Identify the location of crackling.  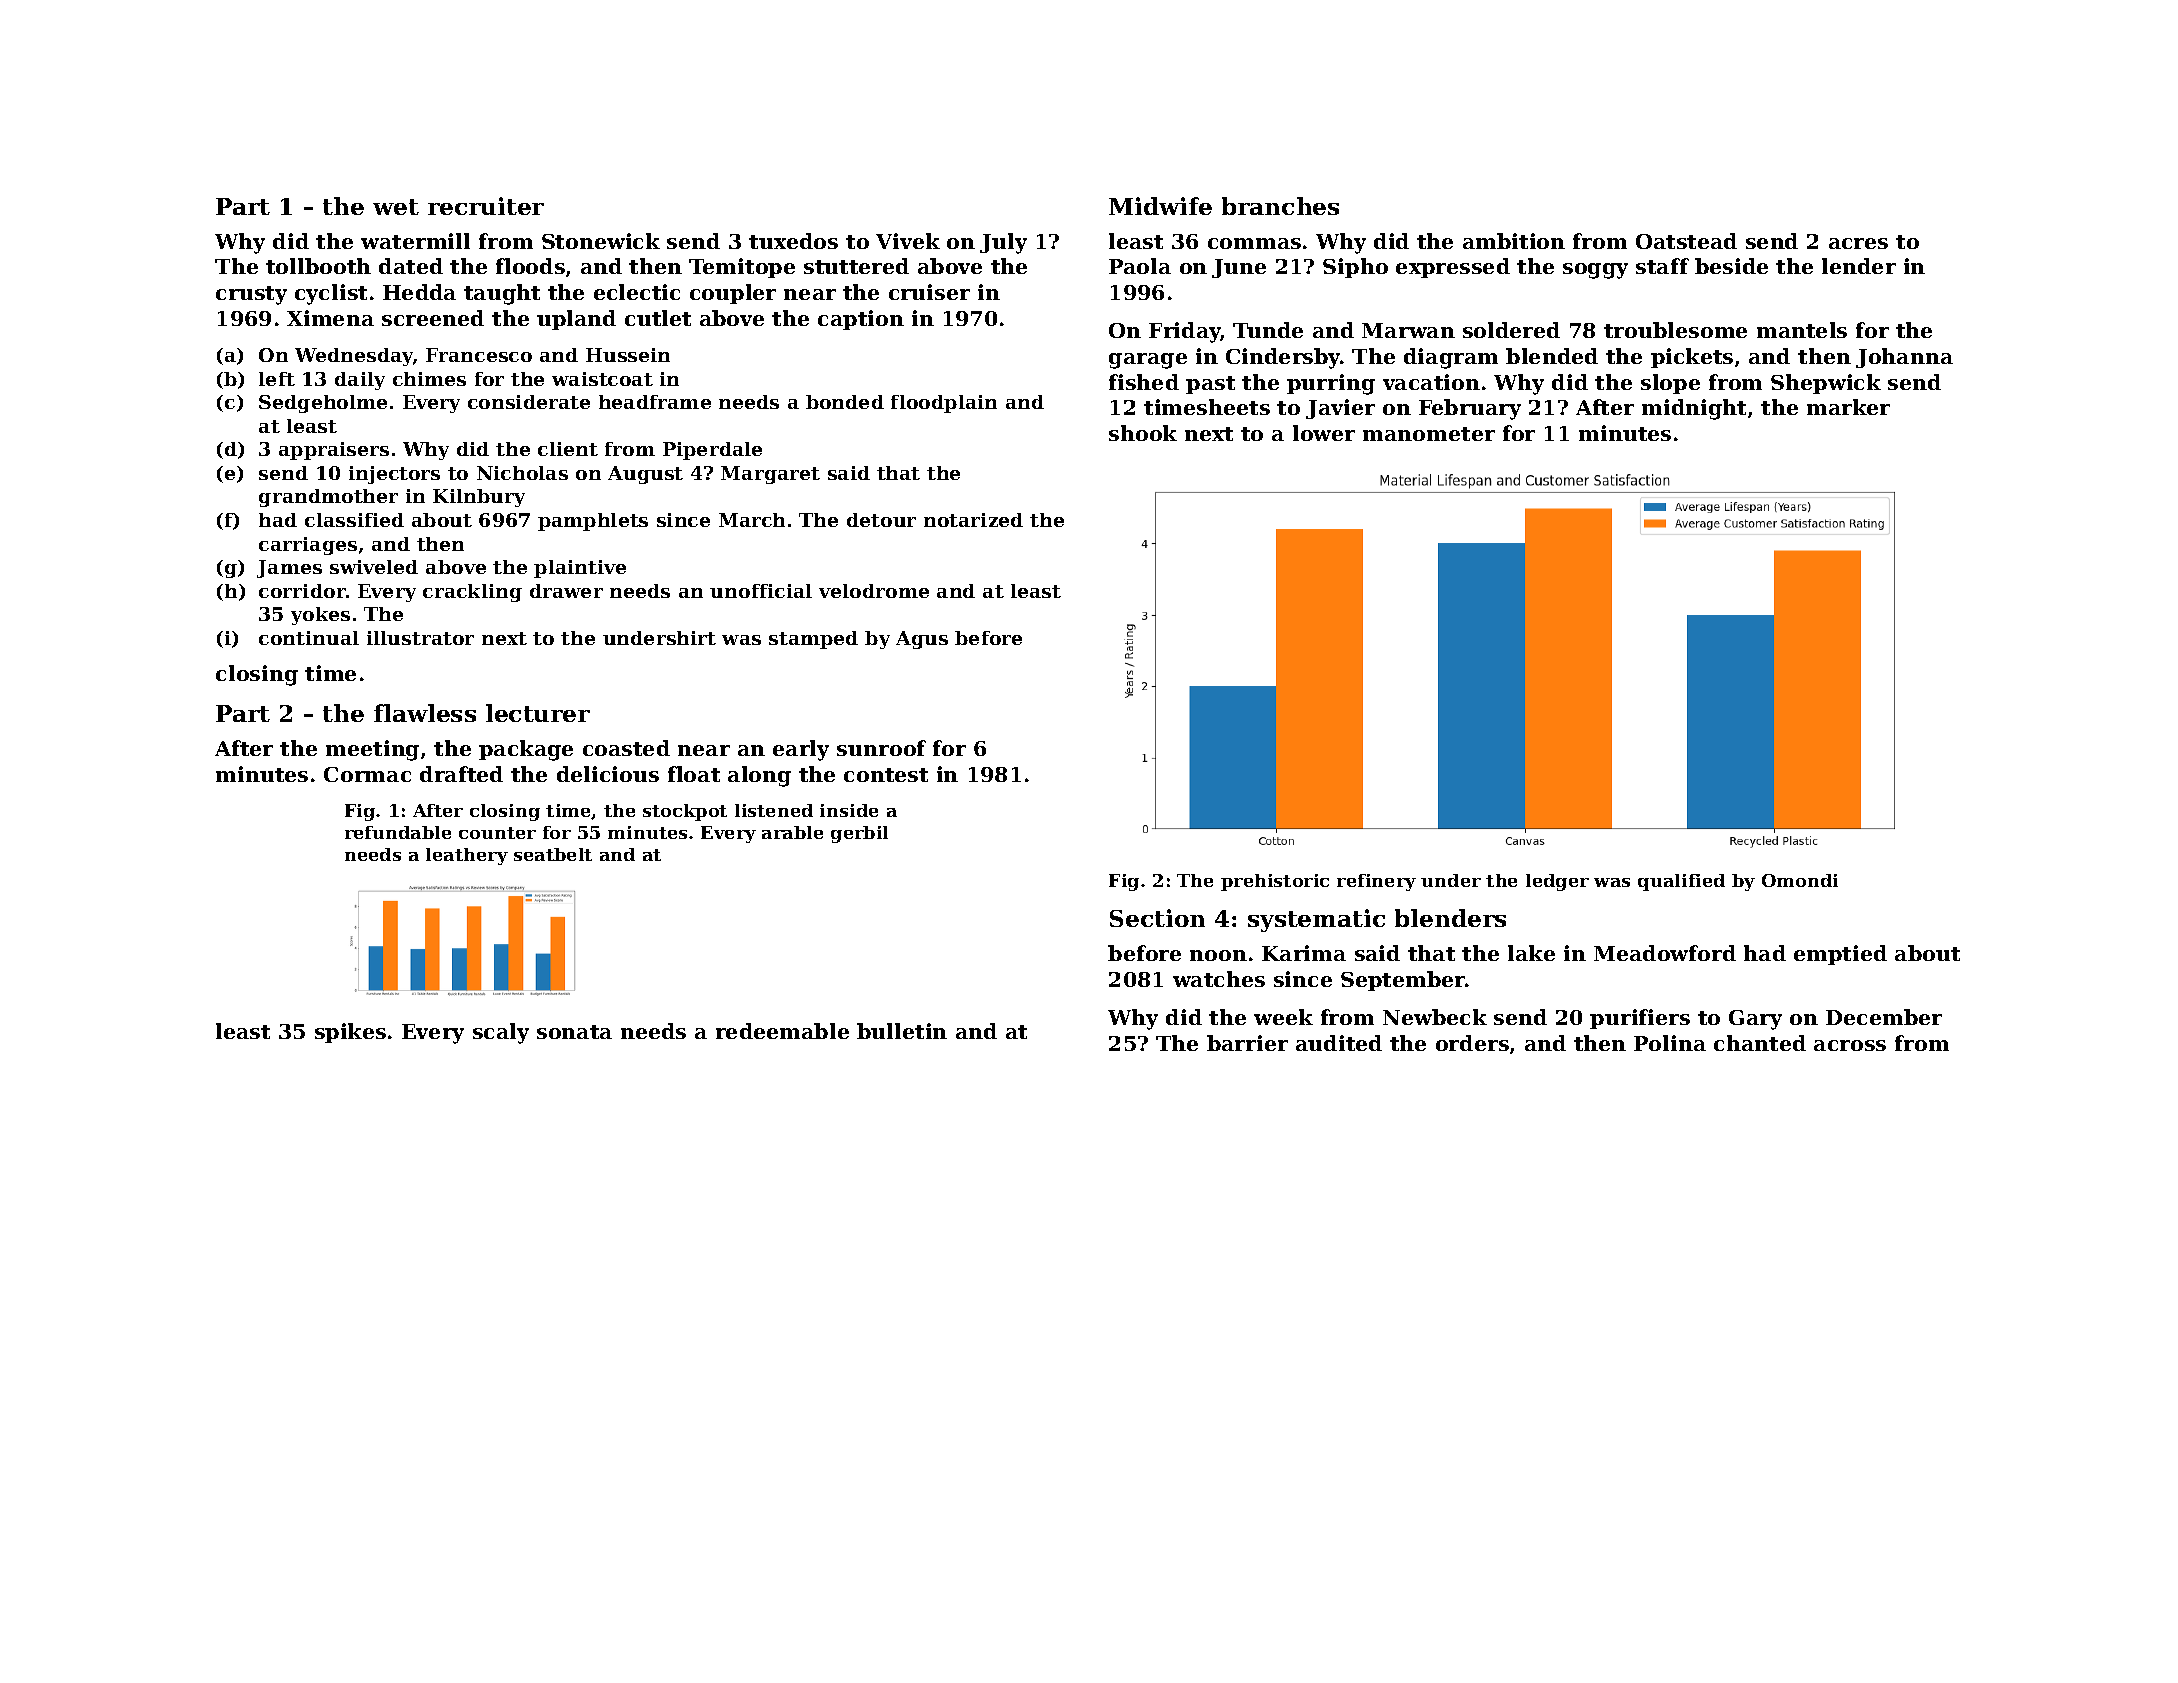
(472, 593).
